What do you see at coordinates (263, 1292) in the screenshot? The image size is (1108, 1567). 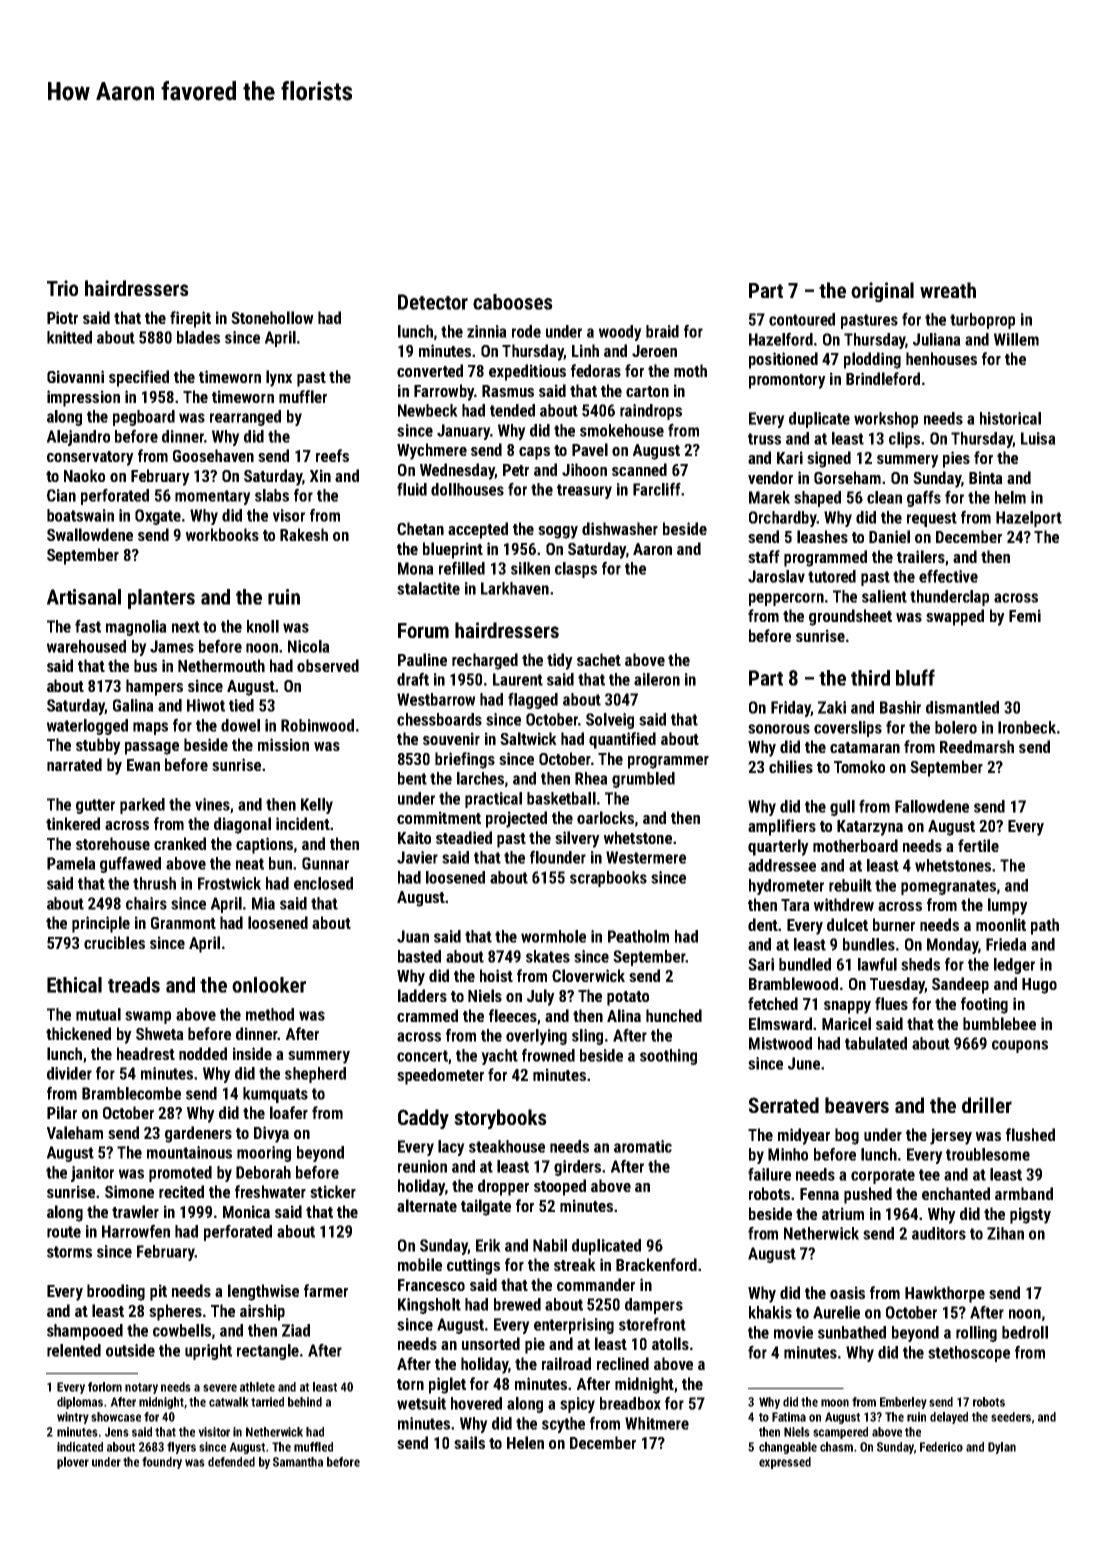 I see `lengthwise` at bounding box center [263, 1292].
